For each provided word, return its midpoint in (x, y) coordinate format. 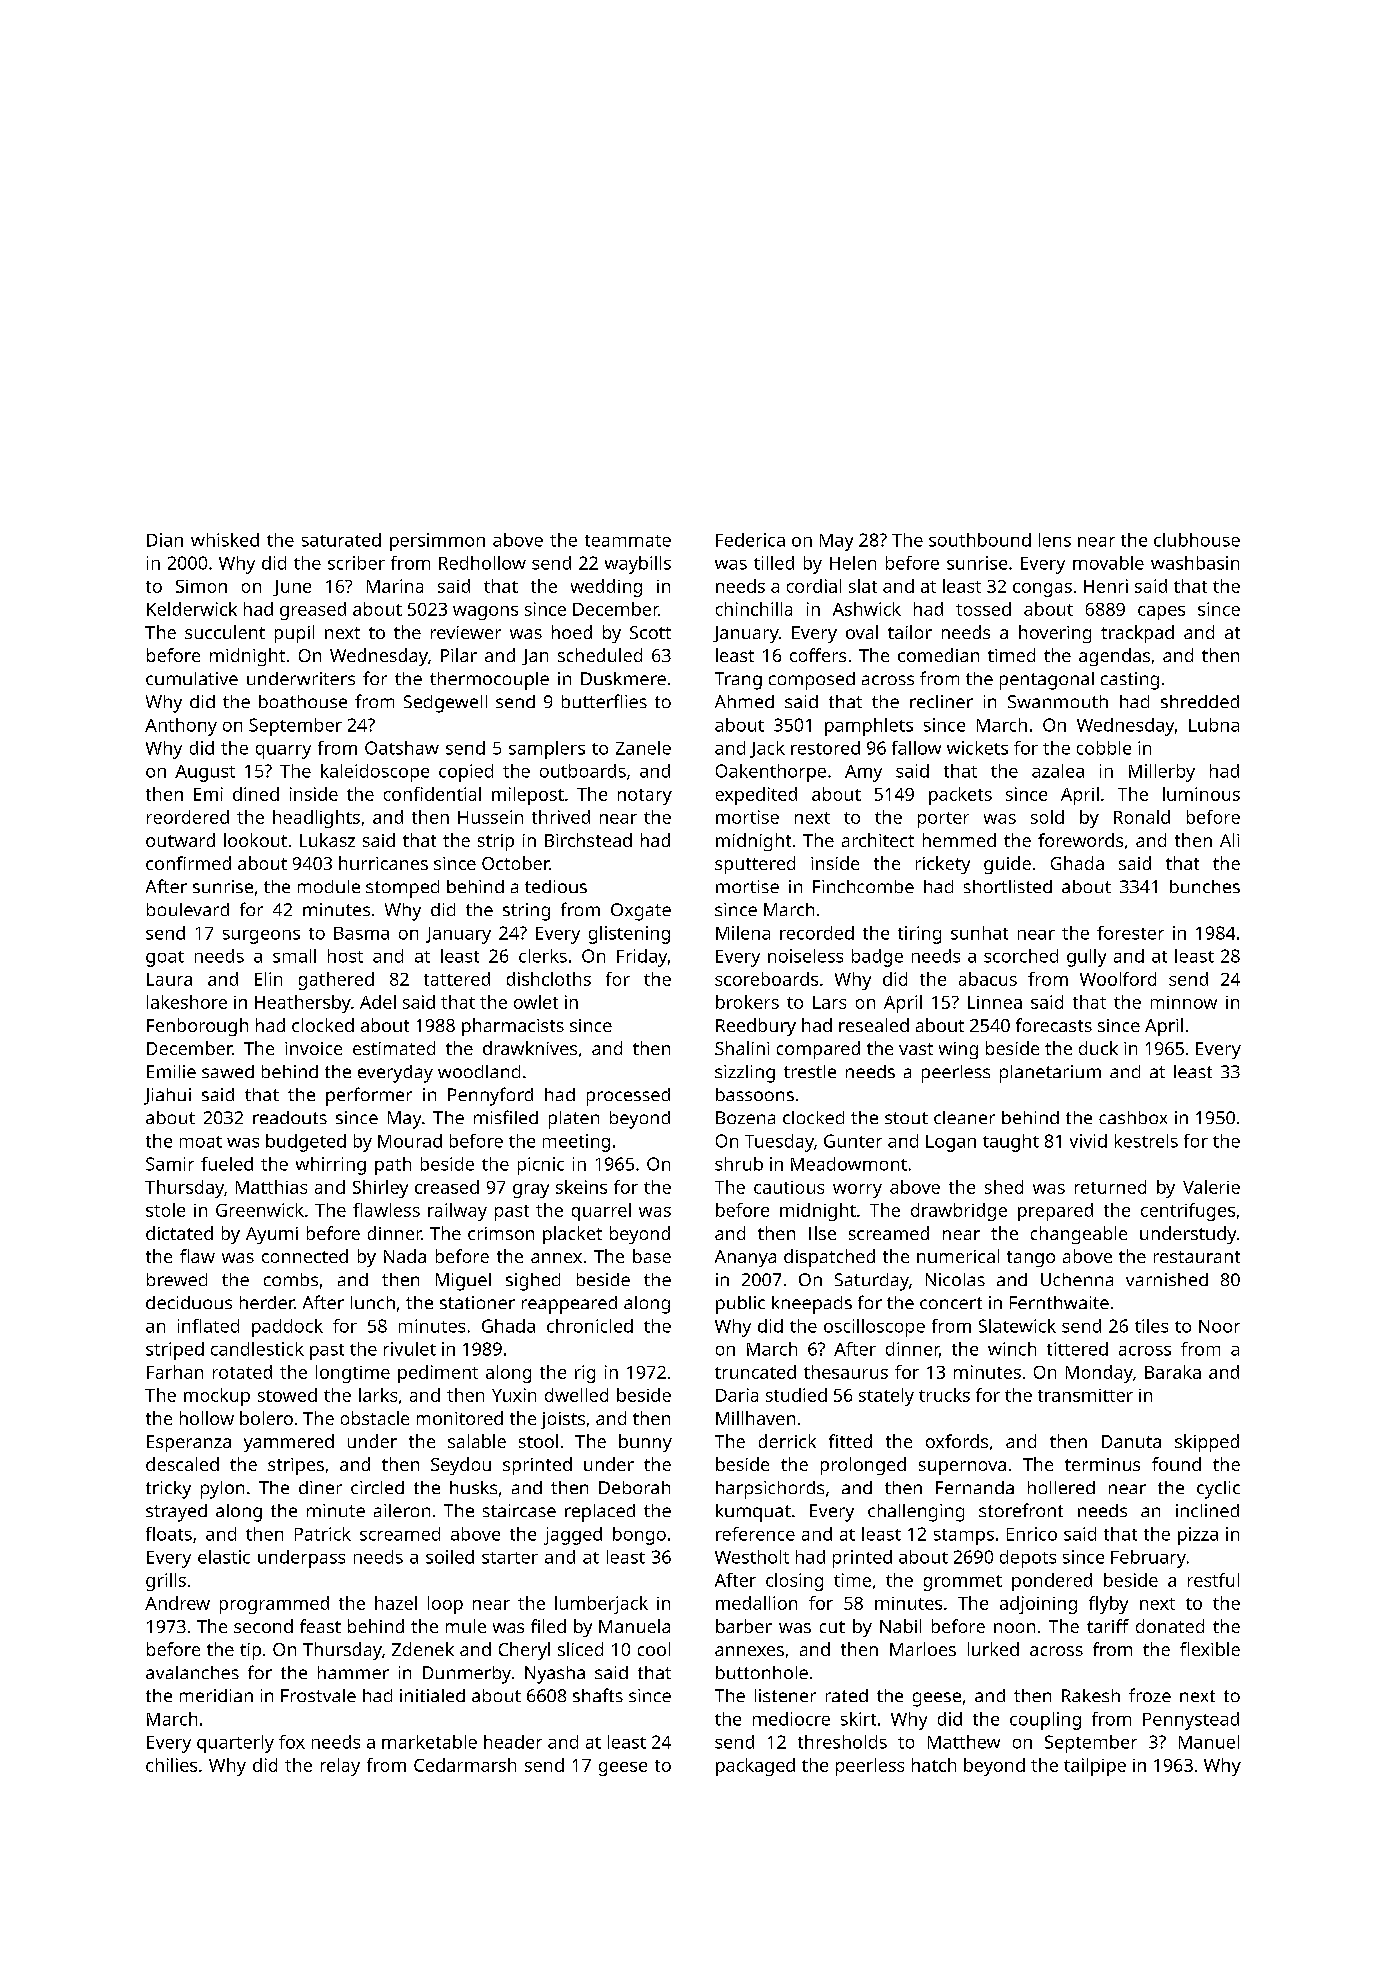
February (1148, 1559)
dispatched (829, 1258)
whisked (225, 540)
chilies (171, 1765)
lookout (255, 840)
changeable (1079, 1235)
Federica (750, 540)
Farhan (175, 1372)
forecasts (1054, 1025)
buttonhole (762, 1672)
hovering (1055, 634)
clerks (543, 956)
